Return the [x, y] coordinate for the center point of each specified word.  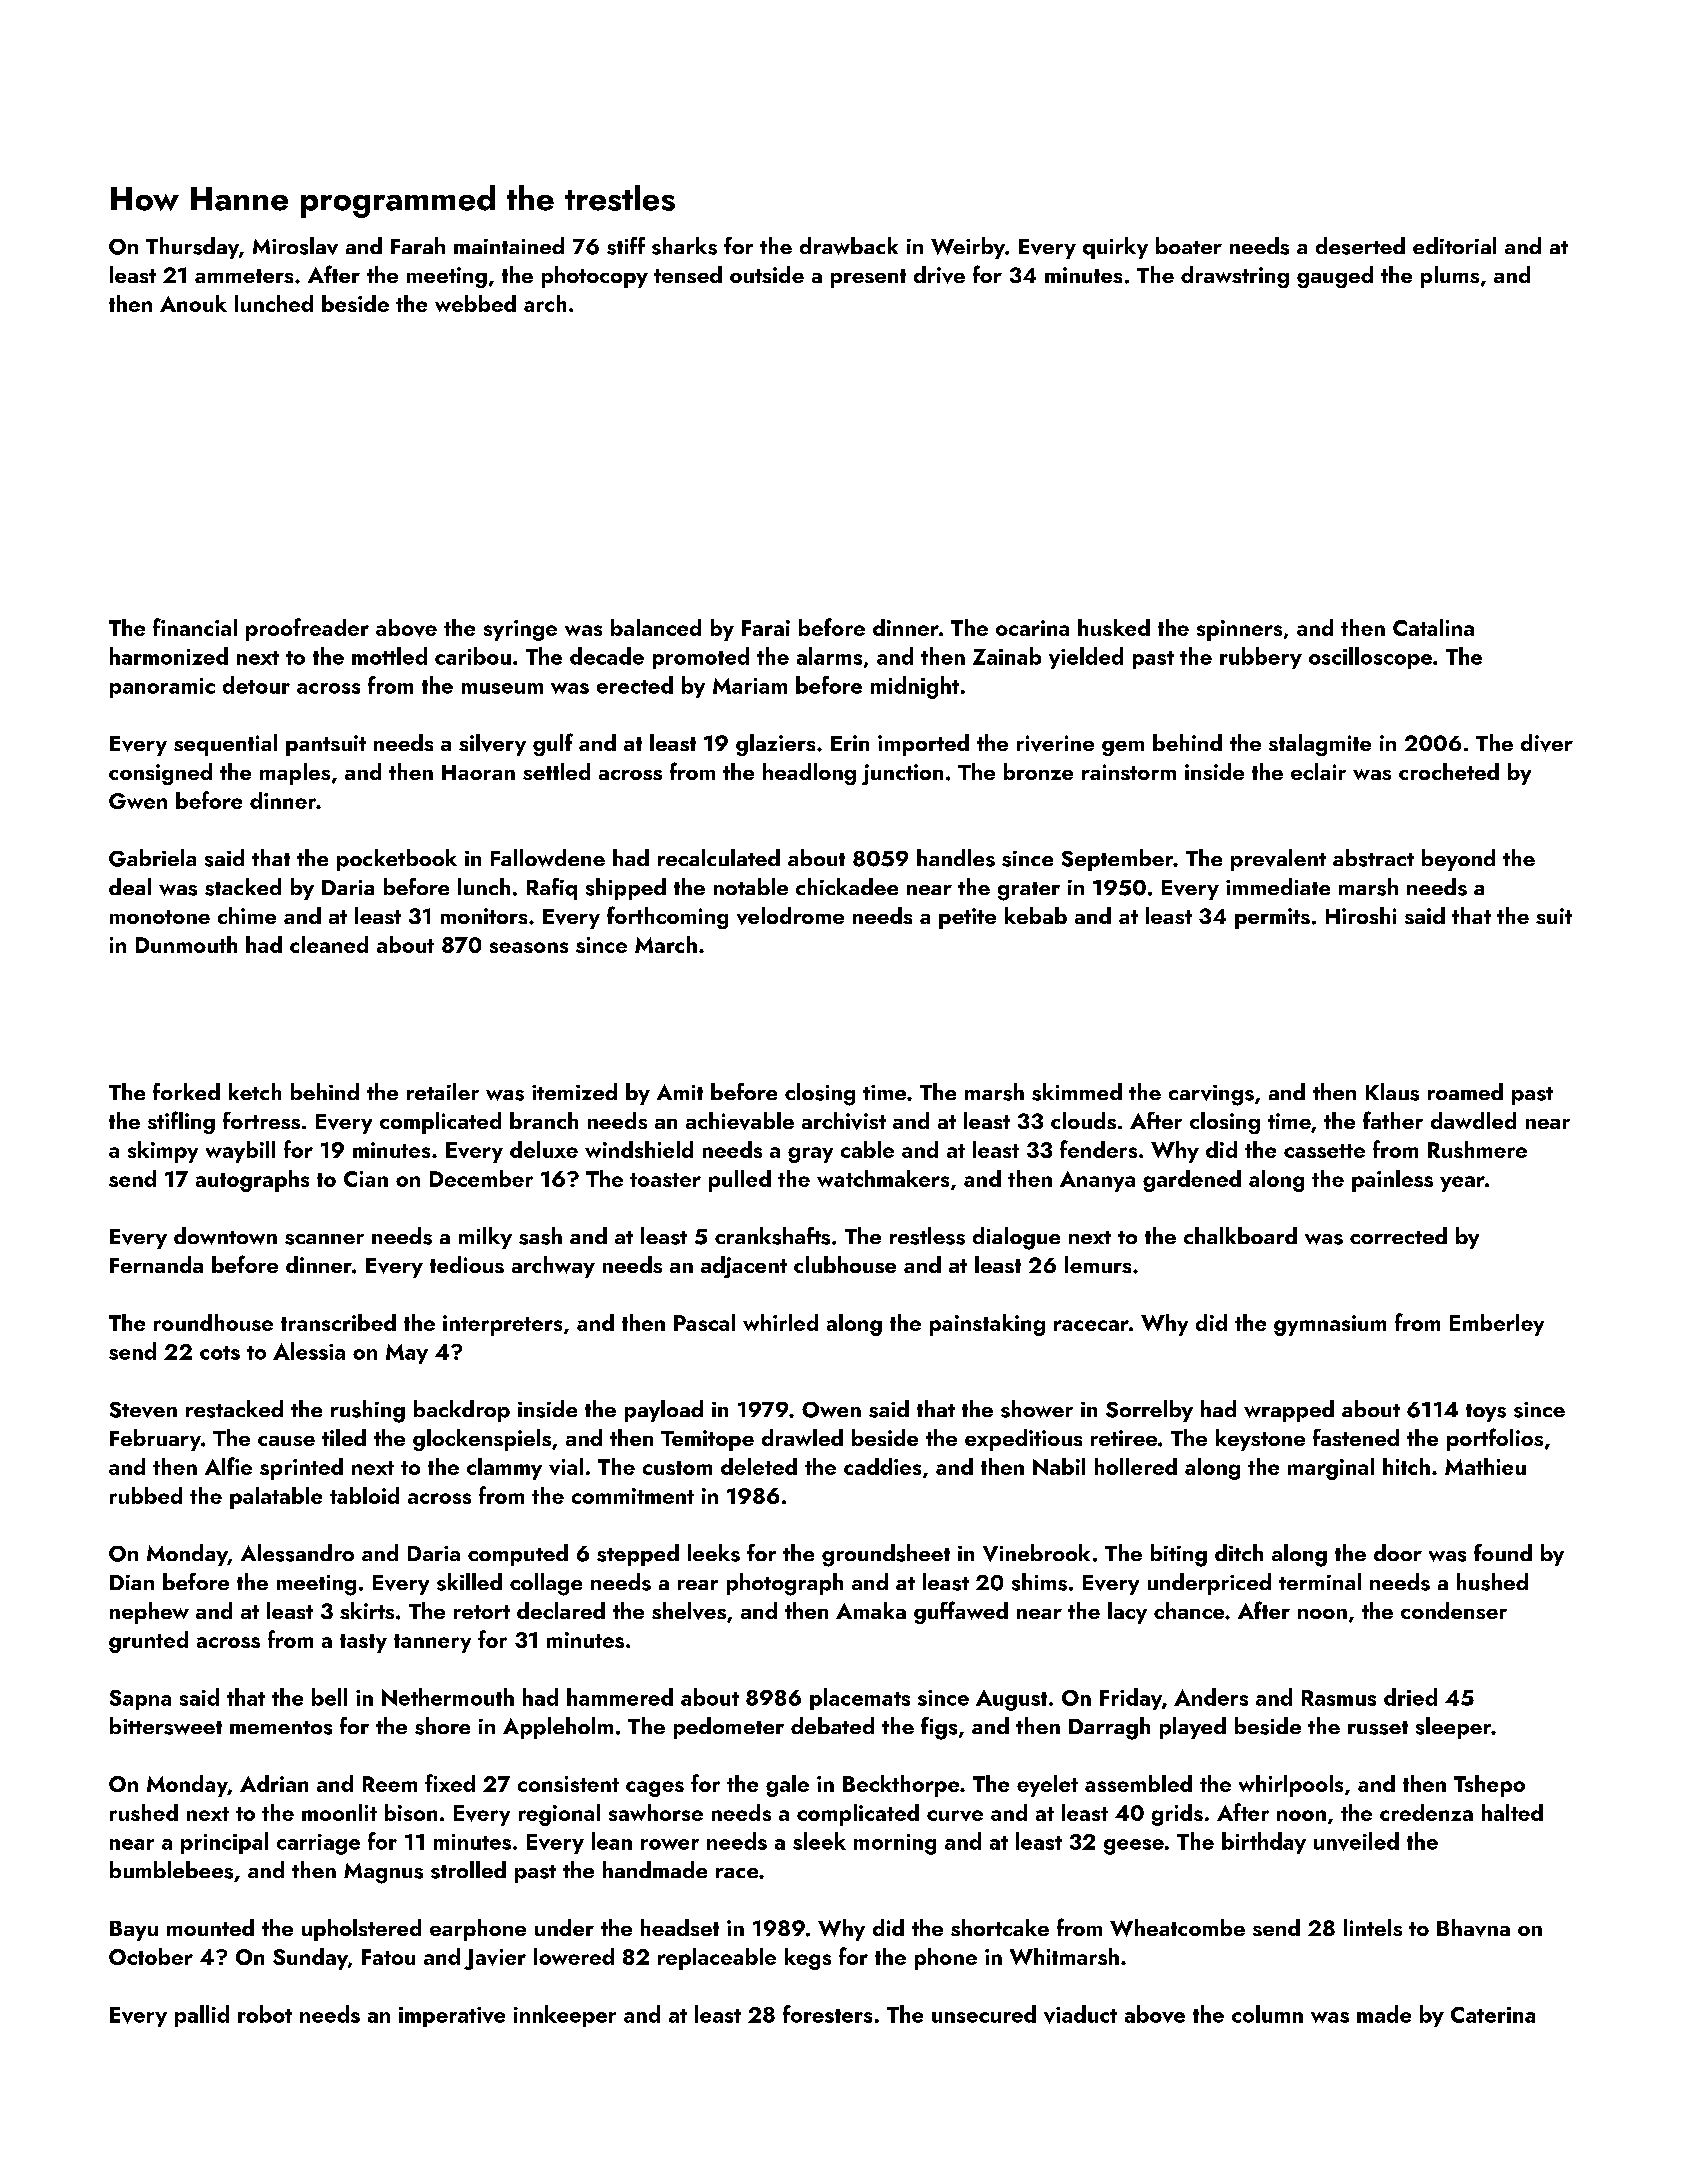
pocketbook [397, 860]
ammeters [244, 276]
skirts [367, 1610]
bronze [1038, 771]
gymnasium [1330, 1325]
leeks [714, 1553]
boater [1189, 245]
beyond [1458, 860]
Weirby [968, 248]
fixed [450, 1783]
